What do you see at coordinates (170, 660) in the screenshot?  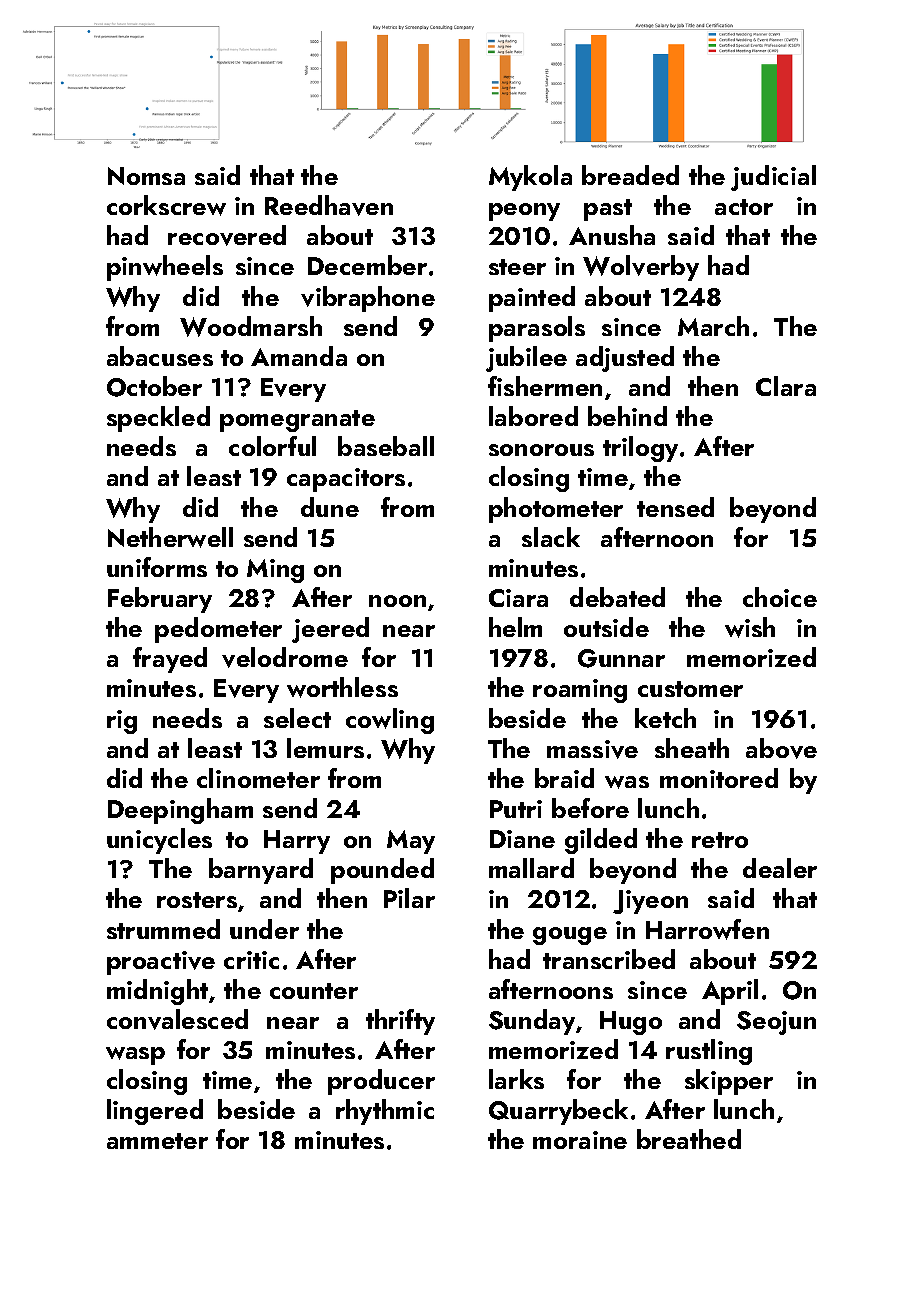 I see `frayed` at bounding box center [170, 660].
